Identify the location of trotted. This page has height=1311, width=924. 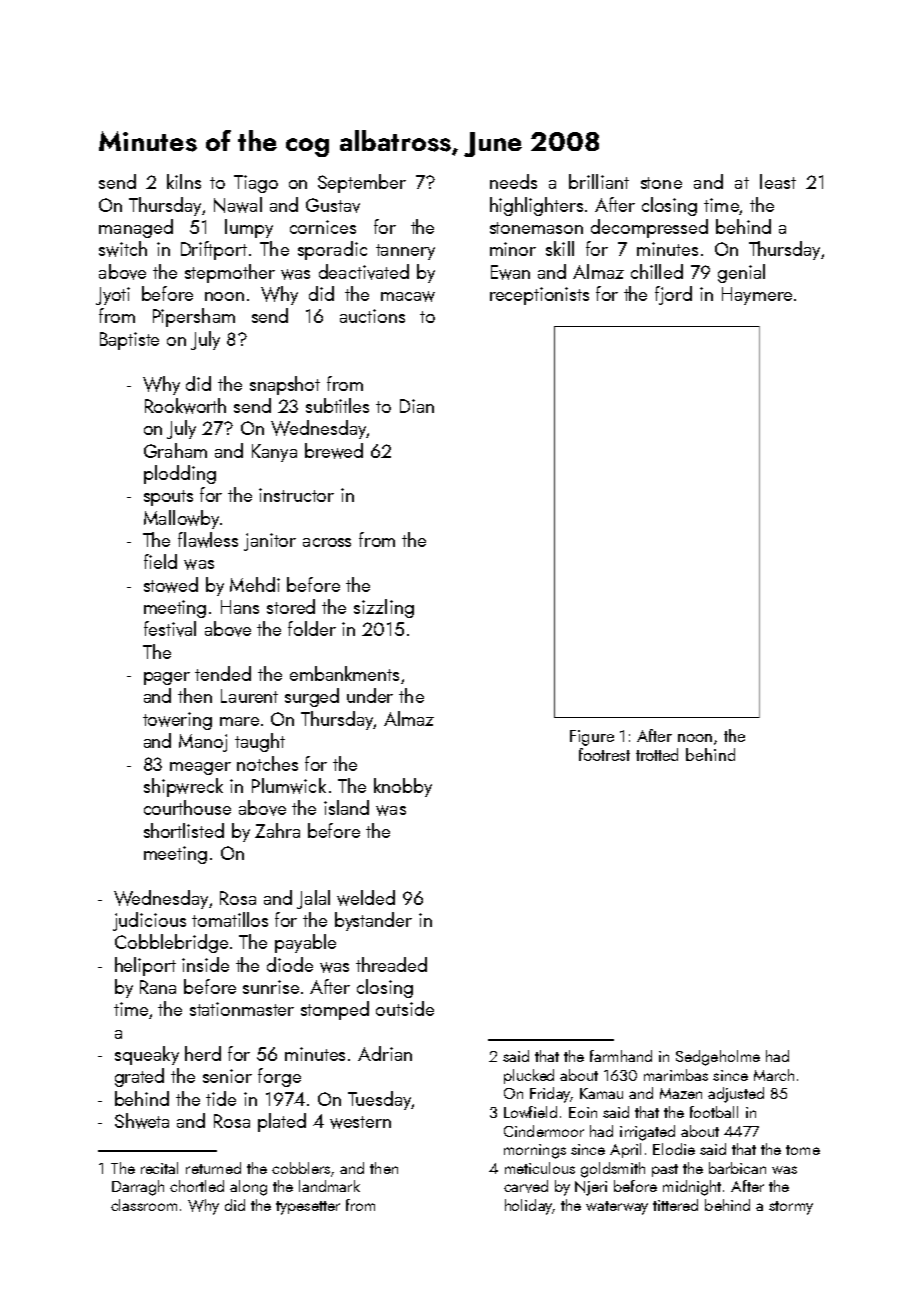
(657, 754).
